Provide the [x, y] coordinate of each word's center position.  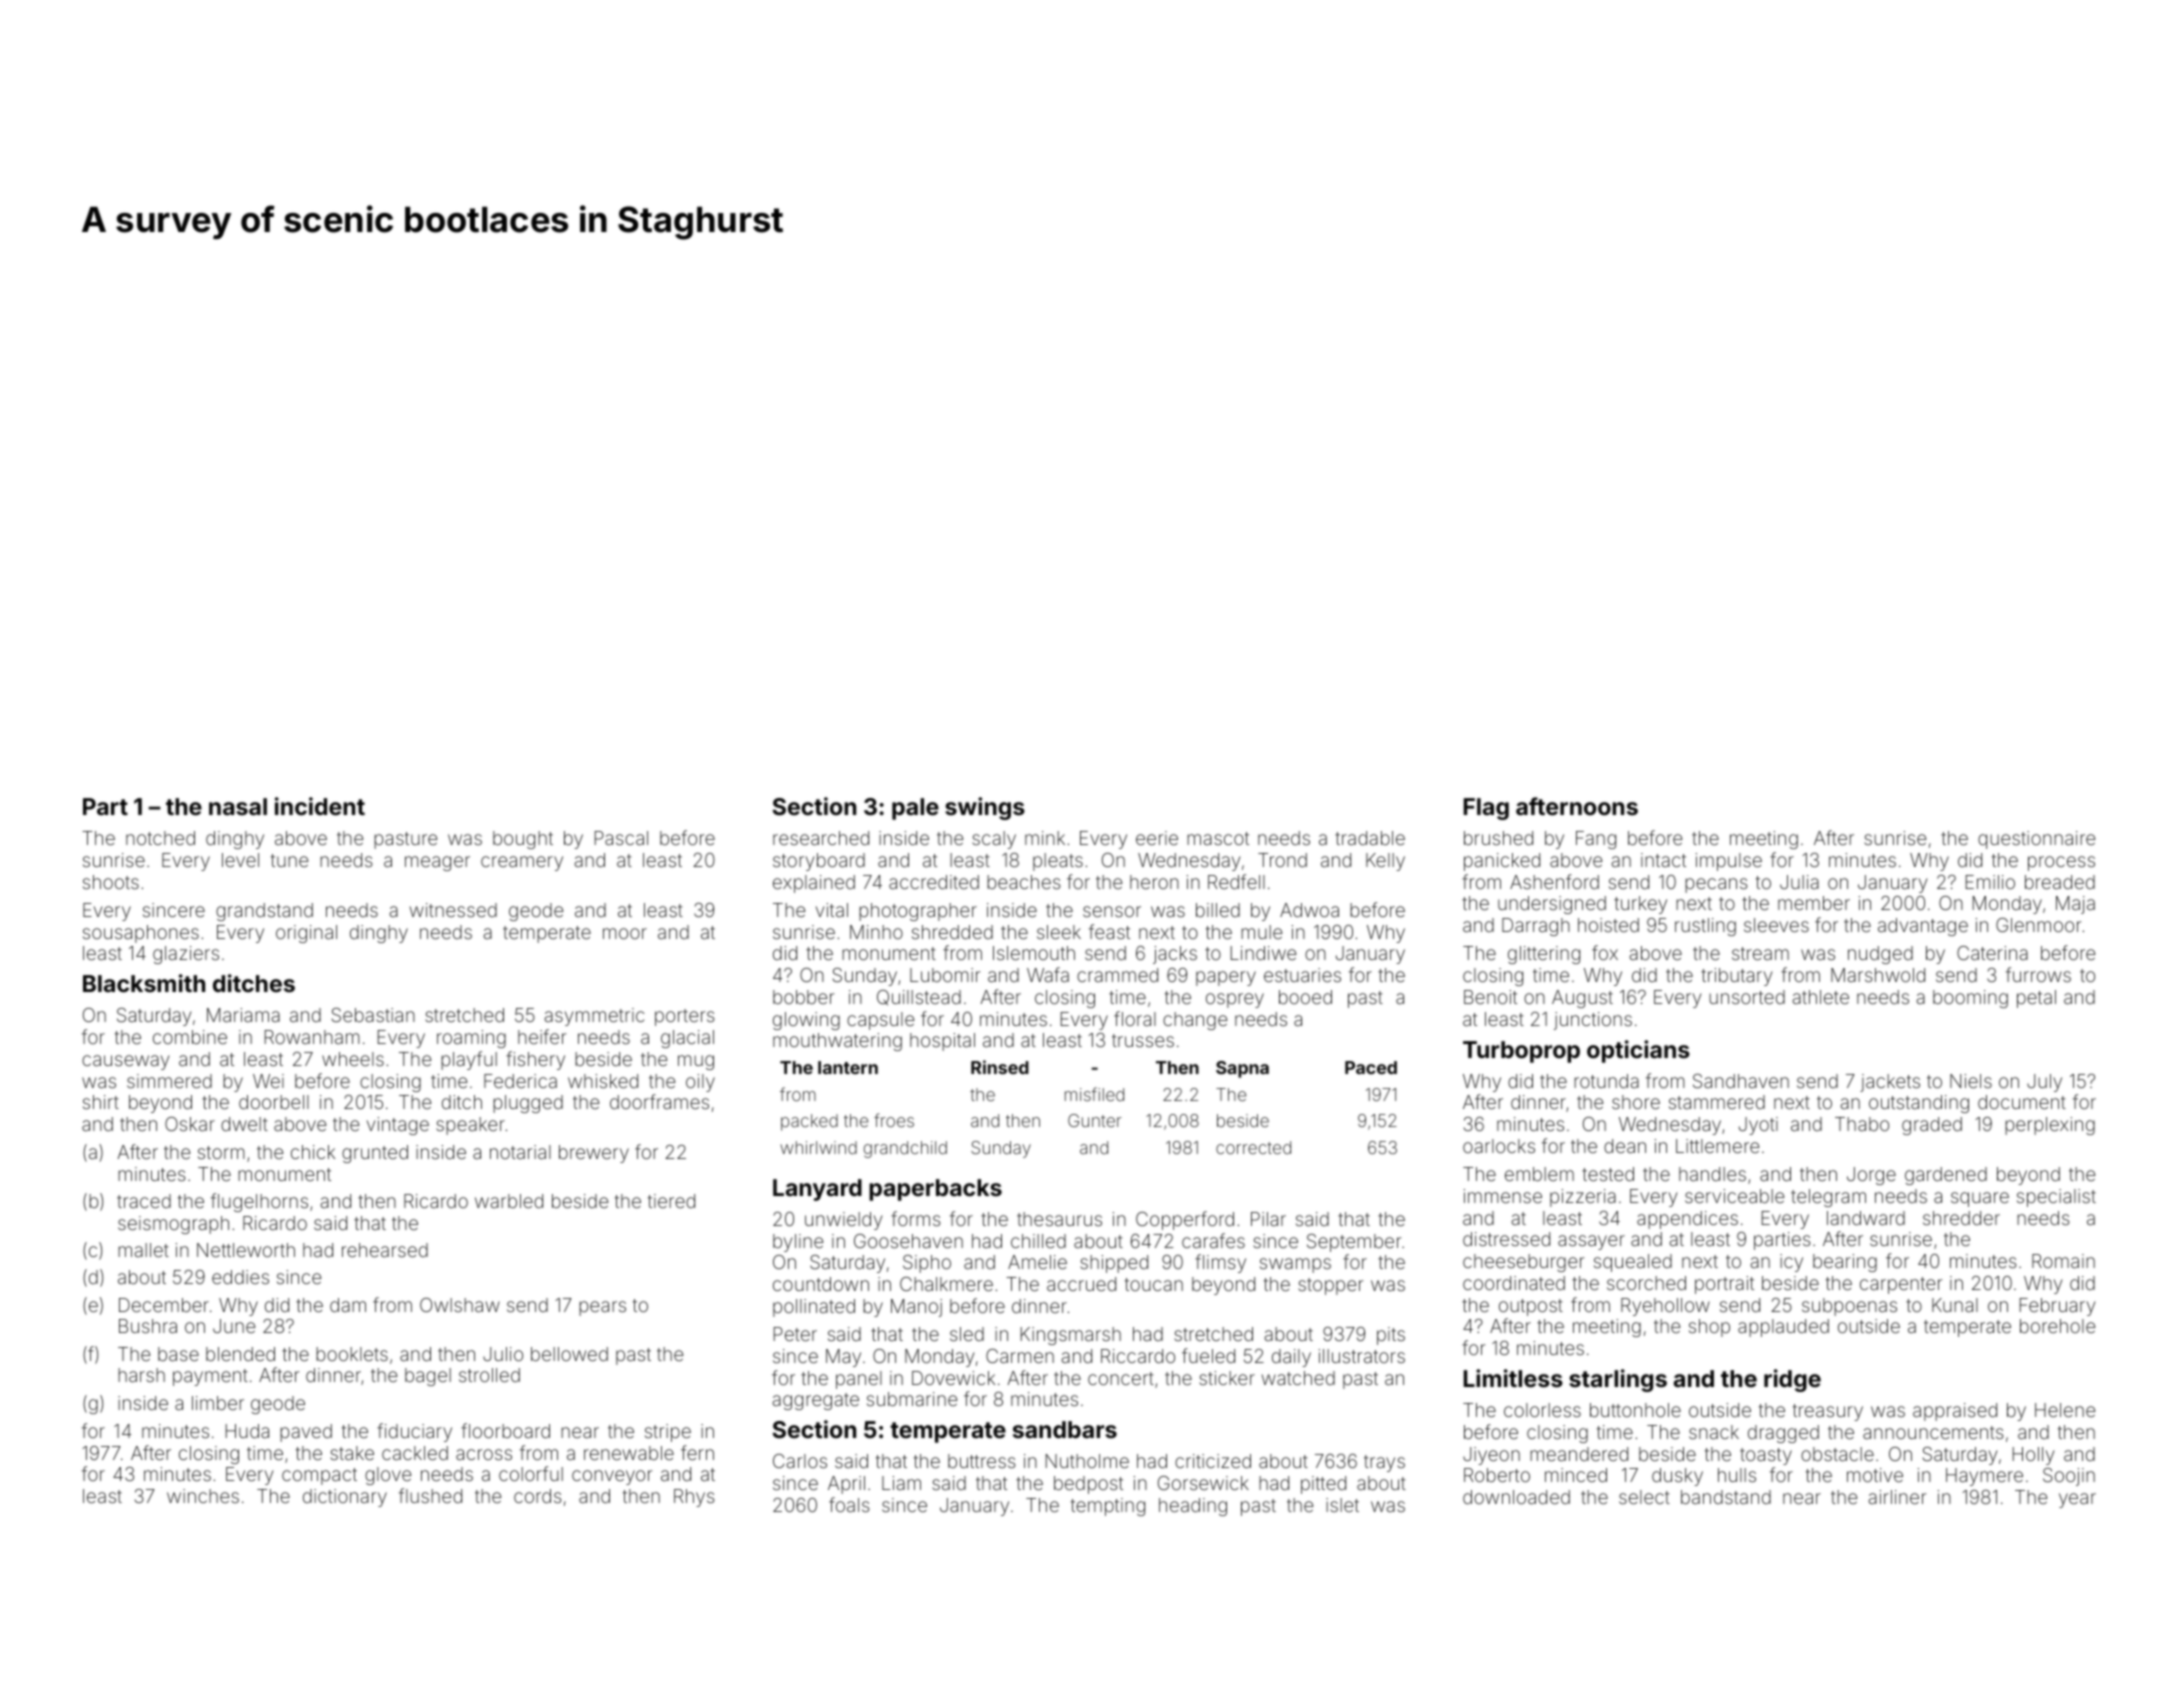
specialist [2056, 1198]
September [1354, 1243]
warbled [509, 1201]
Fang [1596, 840]
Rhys [694, 1498]
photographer [918, 912]
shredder [1961, 1218]
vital [832, 910]
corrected [1253, 1147]
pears [602, 1308]
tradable [1370, 838]
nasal [238, 806]
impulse [1729, 862]
